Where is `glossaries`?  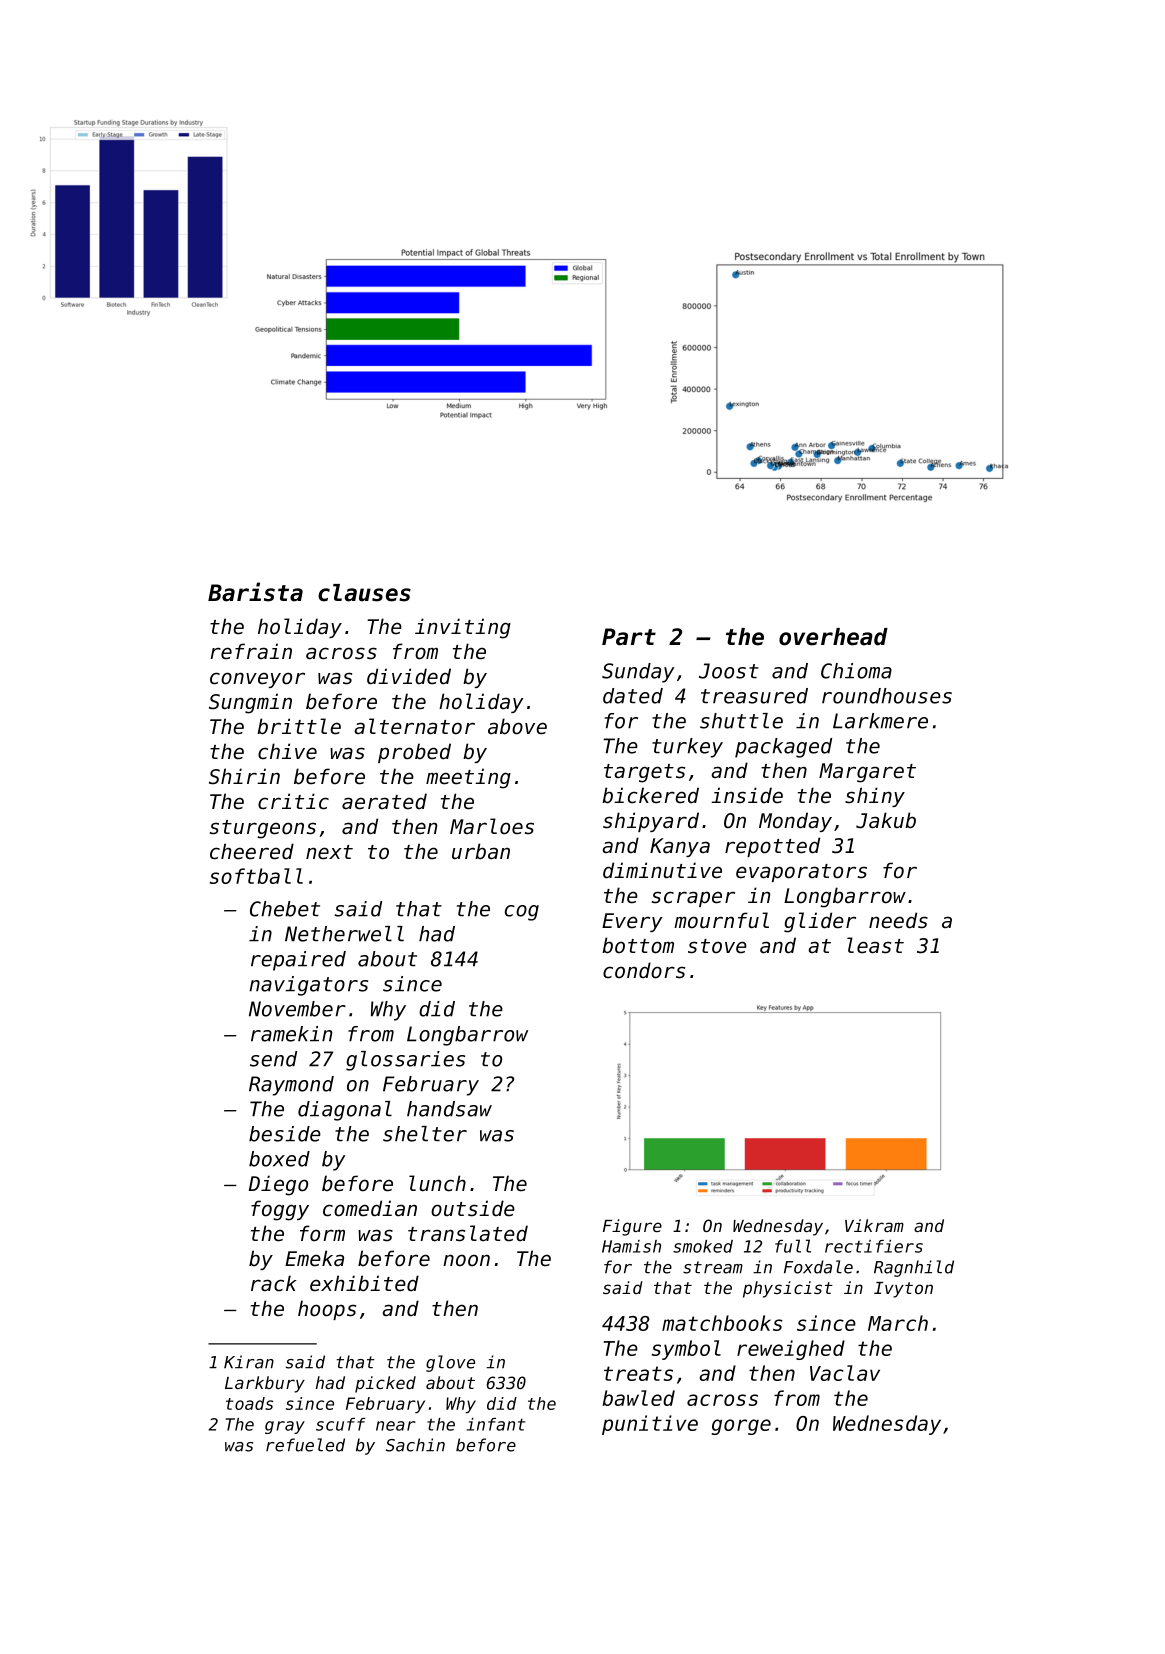
glossaries is located at coordinates (405, 1061).
